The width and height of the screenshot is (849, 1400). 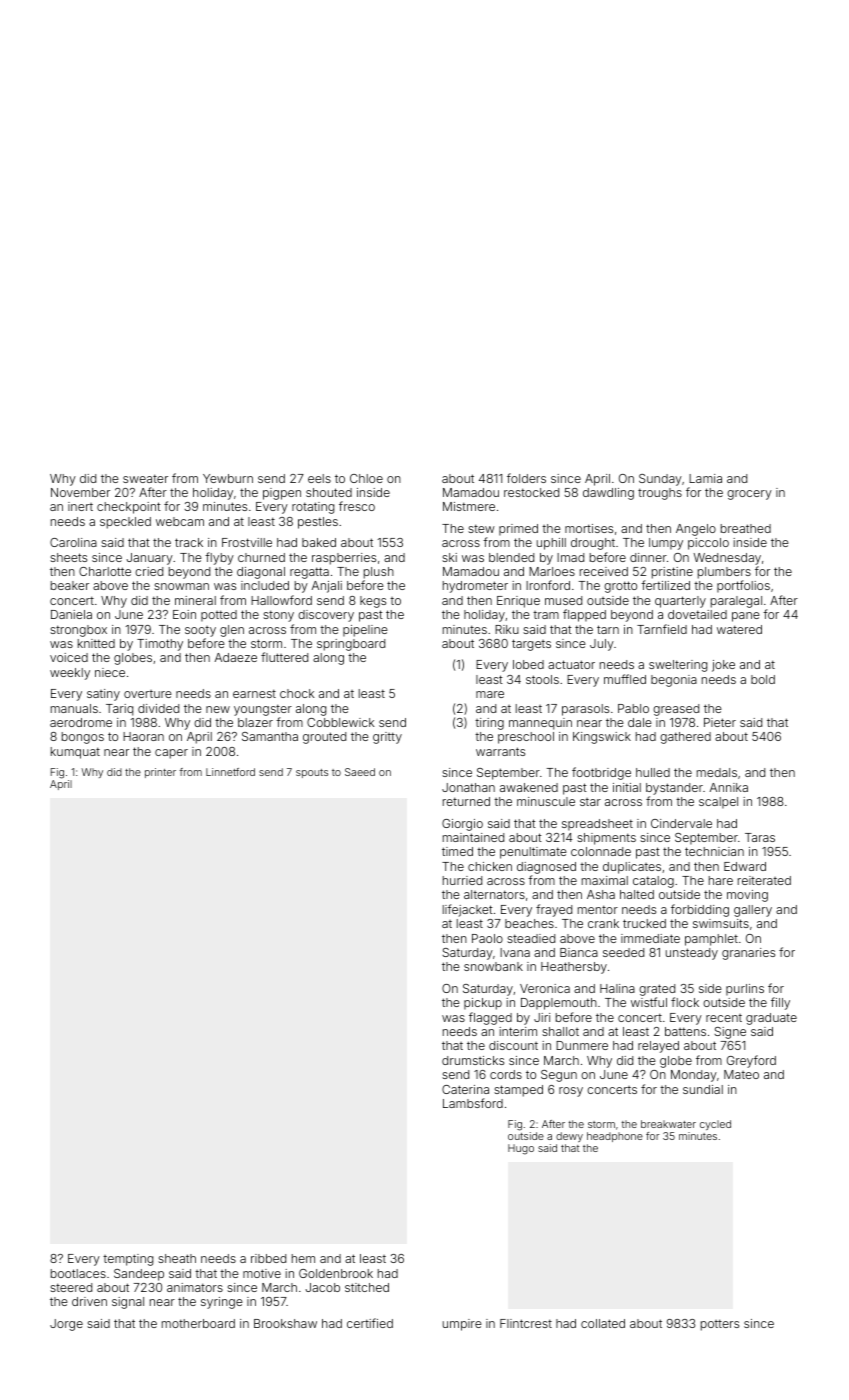 What do you see at coordinates (160, 773) in the screenshot?
I see `printer` at bounding box center [160, 773].
